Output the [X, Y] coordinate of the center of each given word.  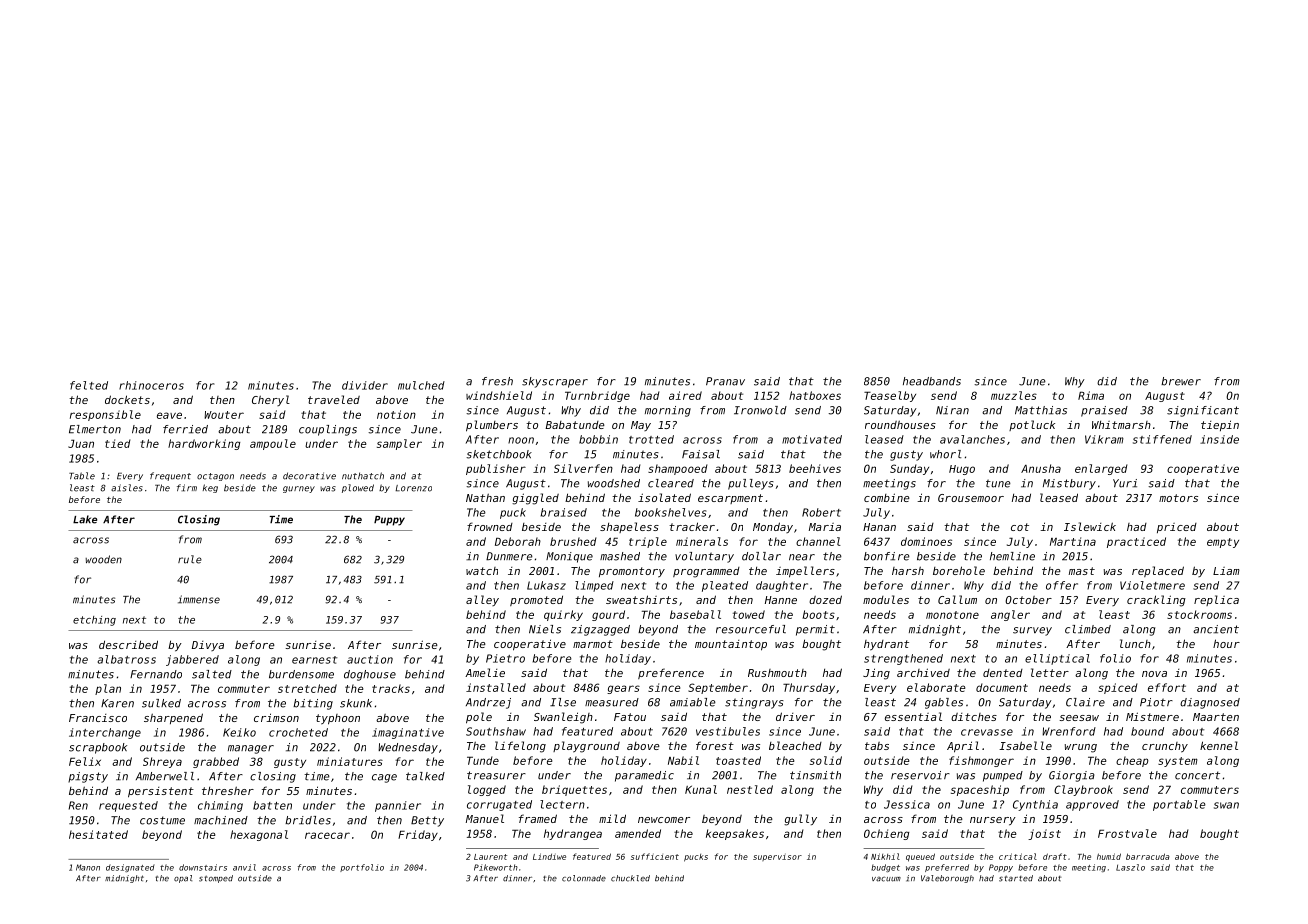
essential [913, 716]
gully [800, 820]
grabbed [216, 762]
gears [623, 689]
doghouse [370, 675]
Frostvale [1127, 833]
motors [1178, 498]
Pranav [725, 381]
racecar [327, 835]
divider [365, 385]
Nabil [683, 760]
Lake [85, 519]
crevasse [987, 732]
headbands [932, 381]
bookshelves [670, 512]
